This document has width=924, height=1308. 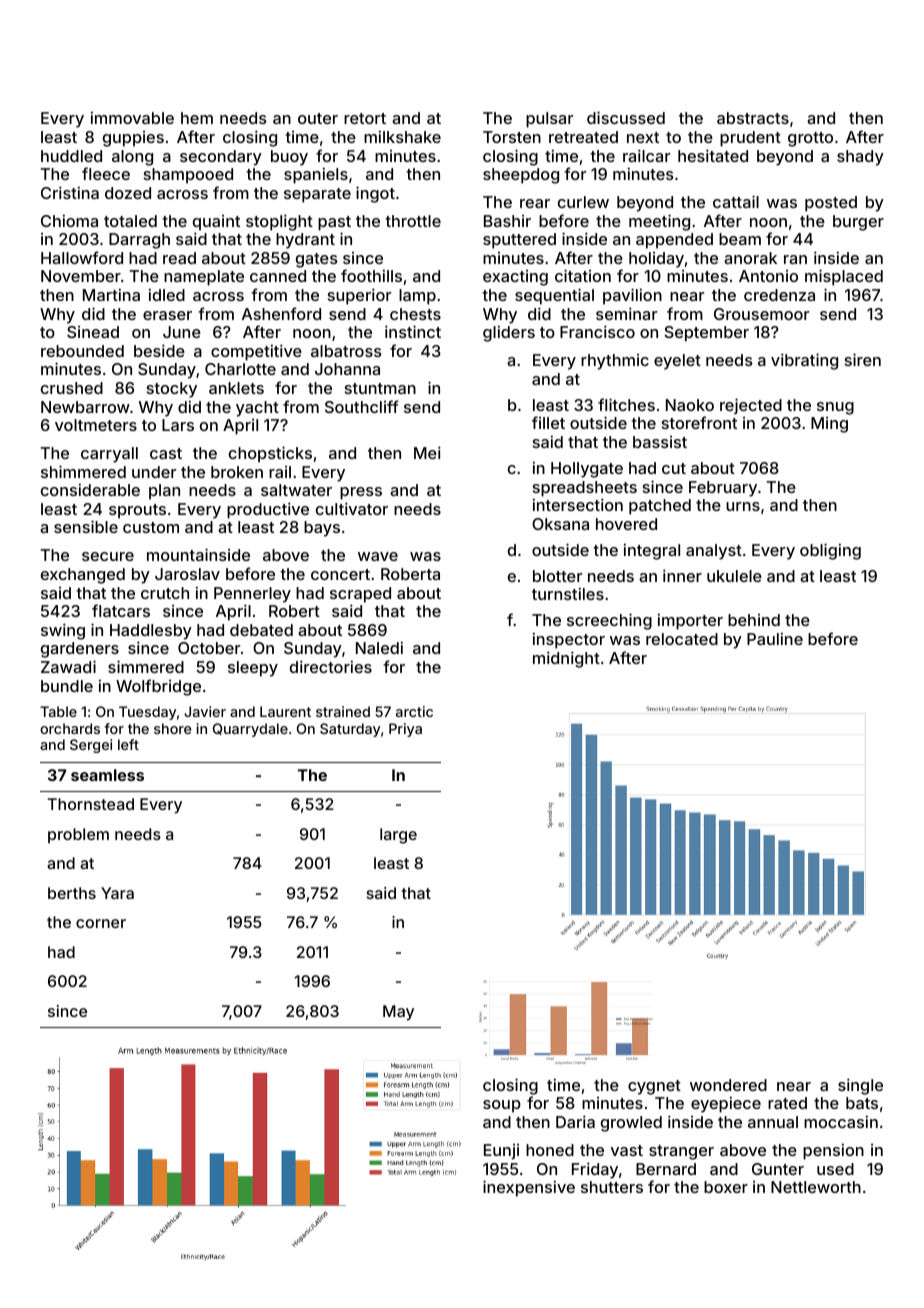 What do you see at coordinates (289, 158) in the document?
I see `buoy` at bounding box center [289, 158].
